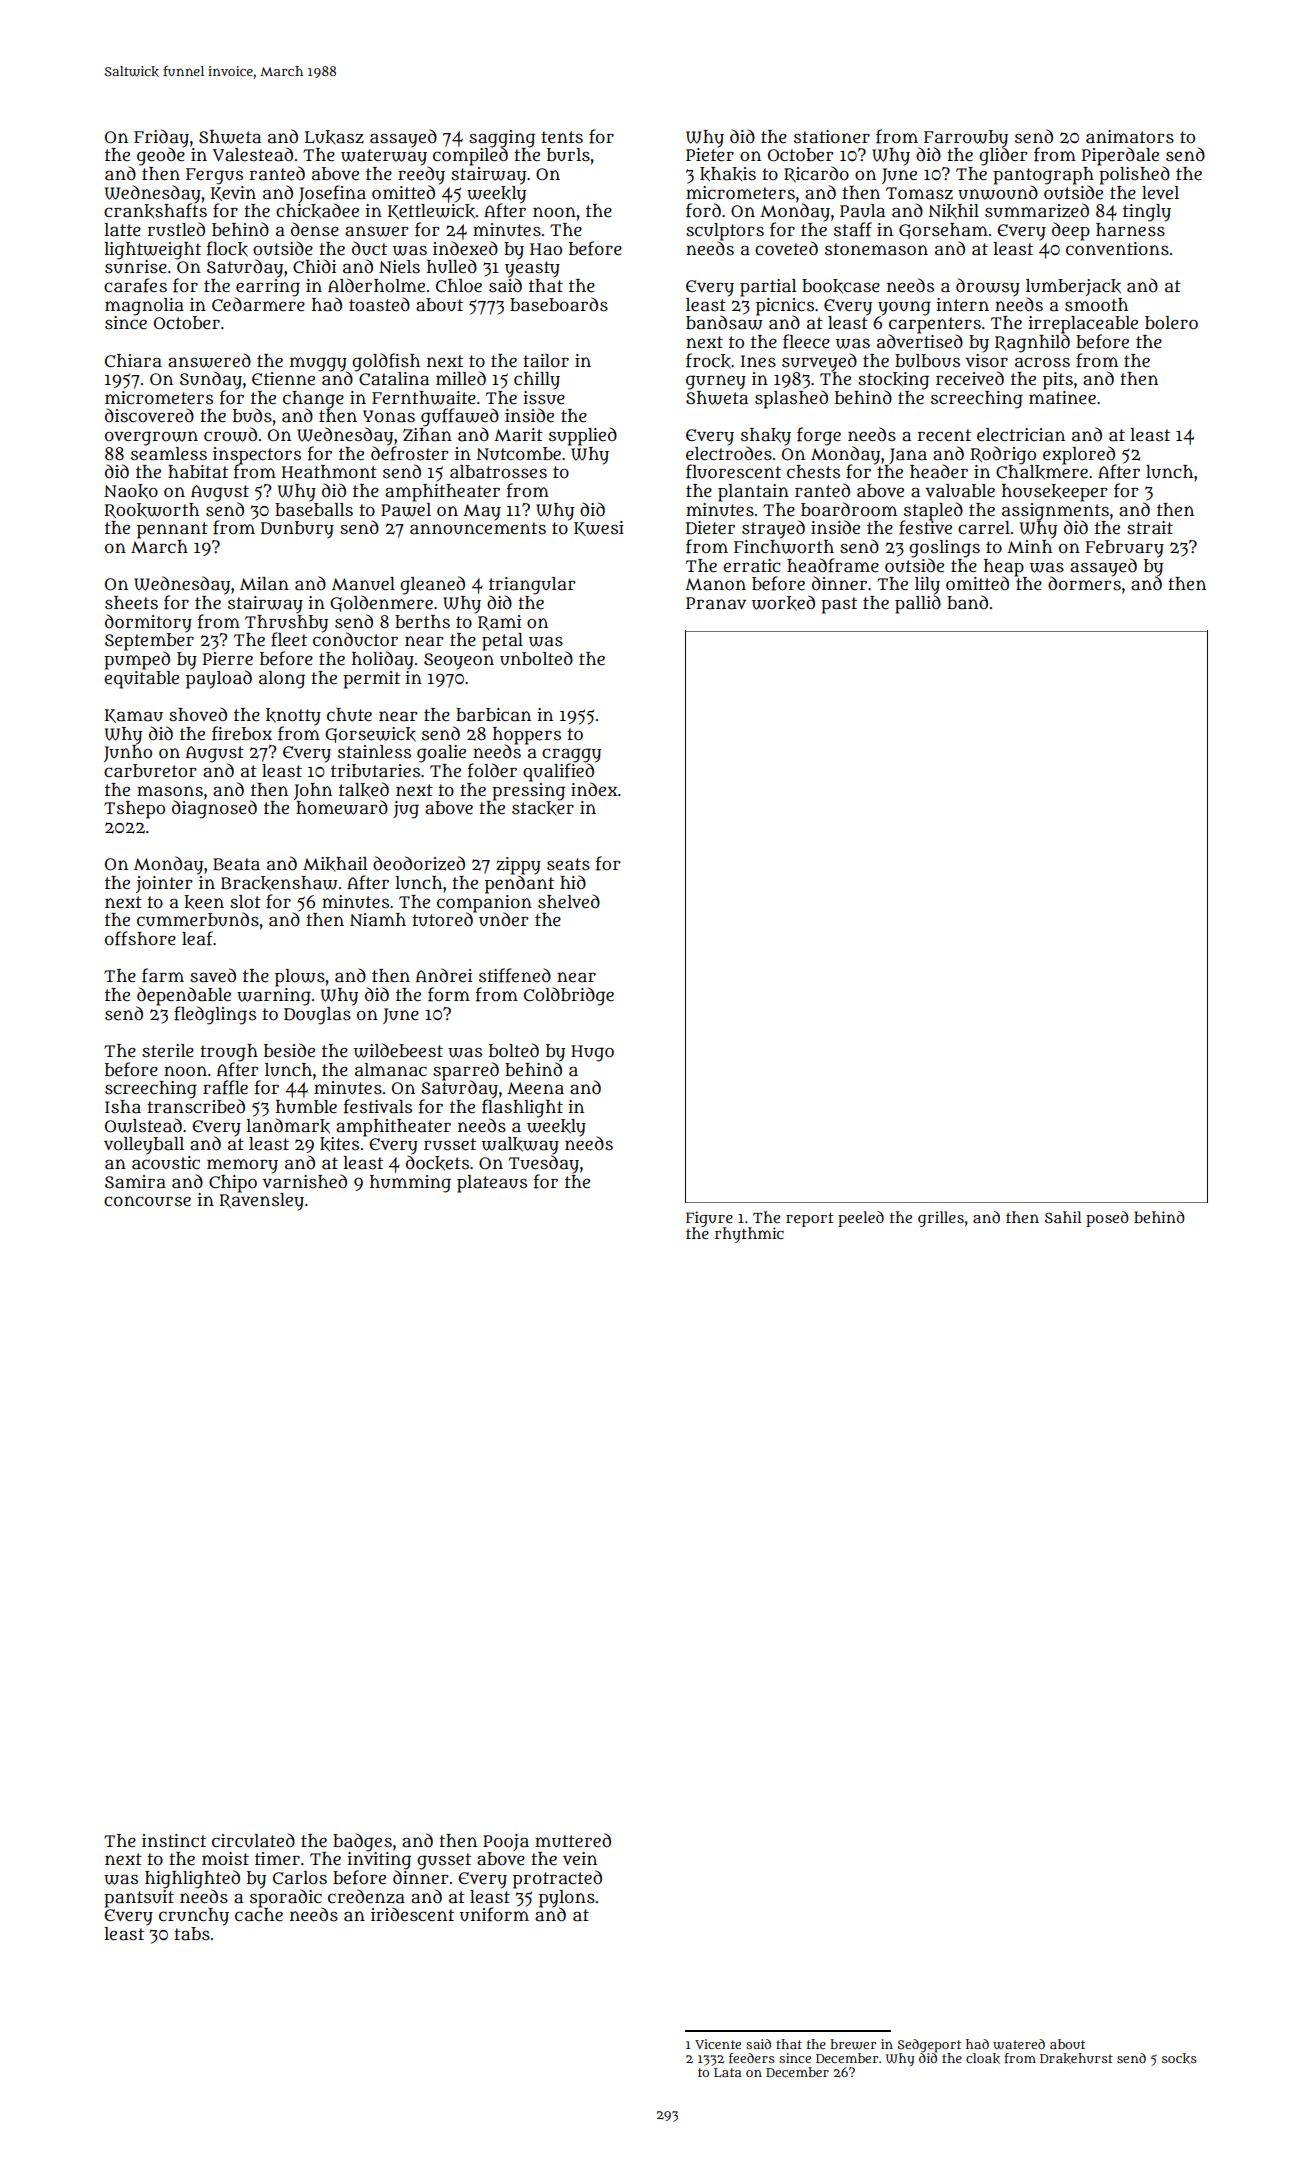 The height and width of the image is (2162, 1312). I want to click on peeled, so click(861, 1219).
